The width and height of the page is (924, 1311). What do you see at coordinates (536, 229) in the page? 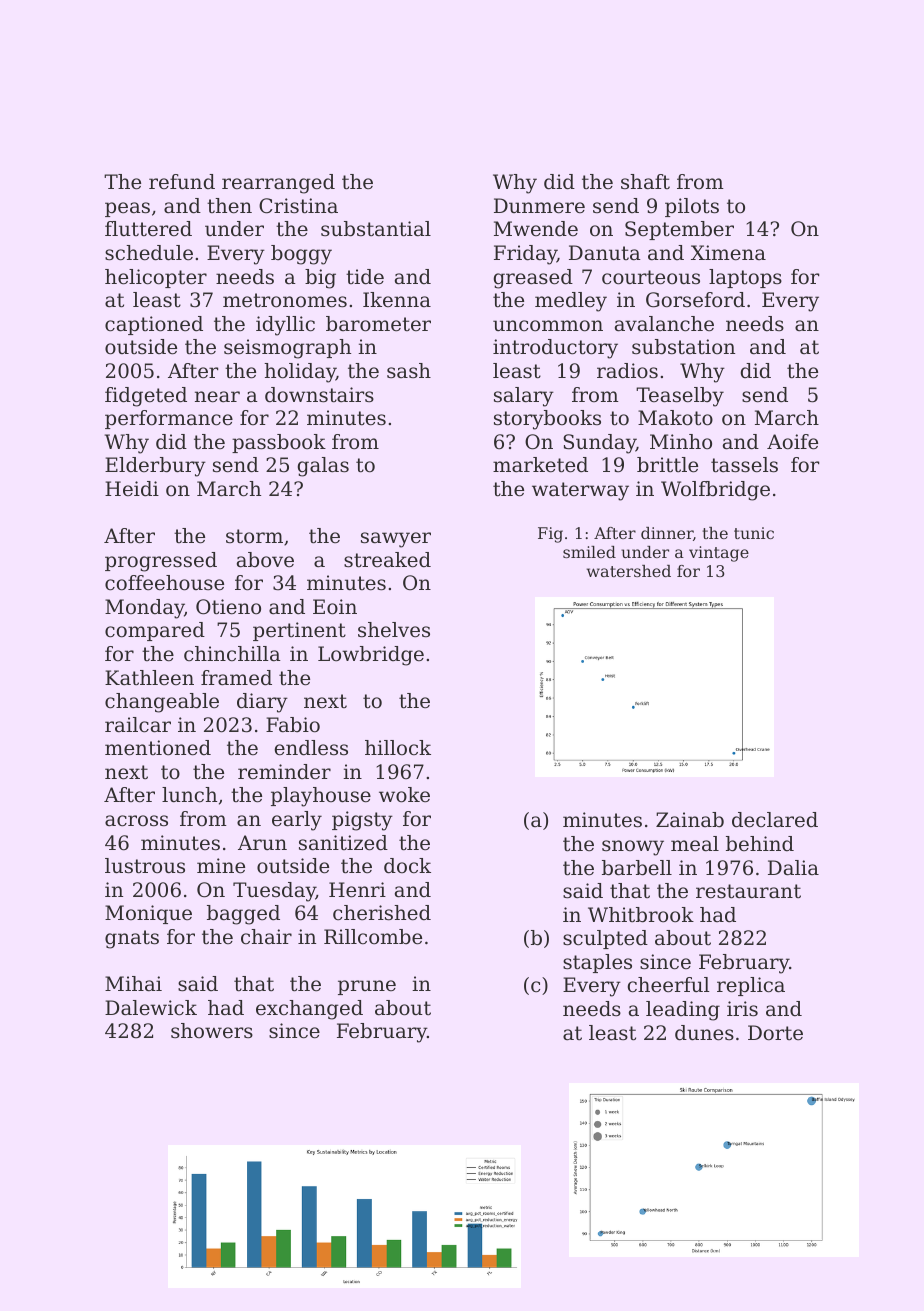
I see `Mwende` at bounding box center [536, 229].
